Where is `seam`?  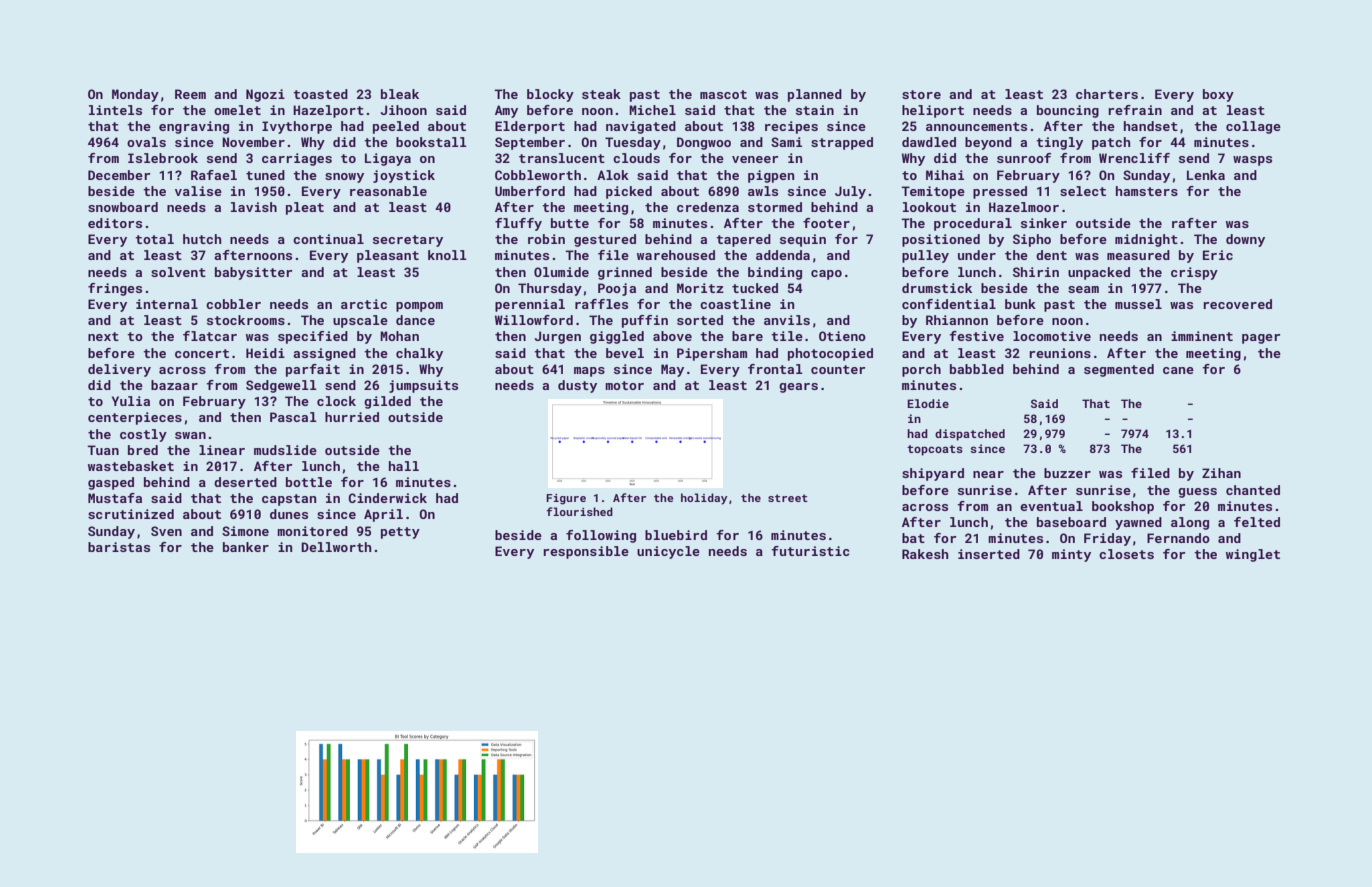
seam is located at coordinates (1083, 289).
